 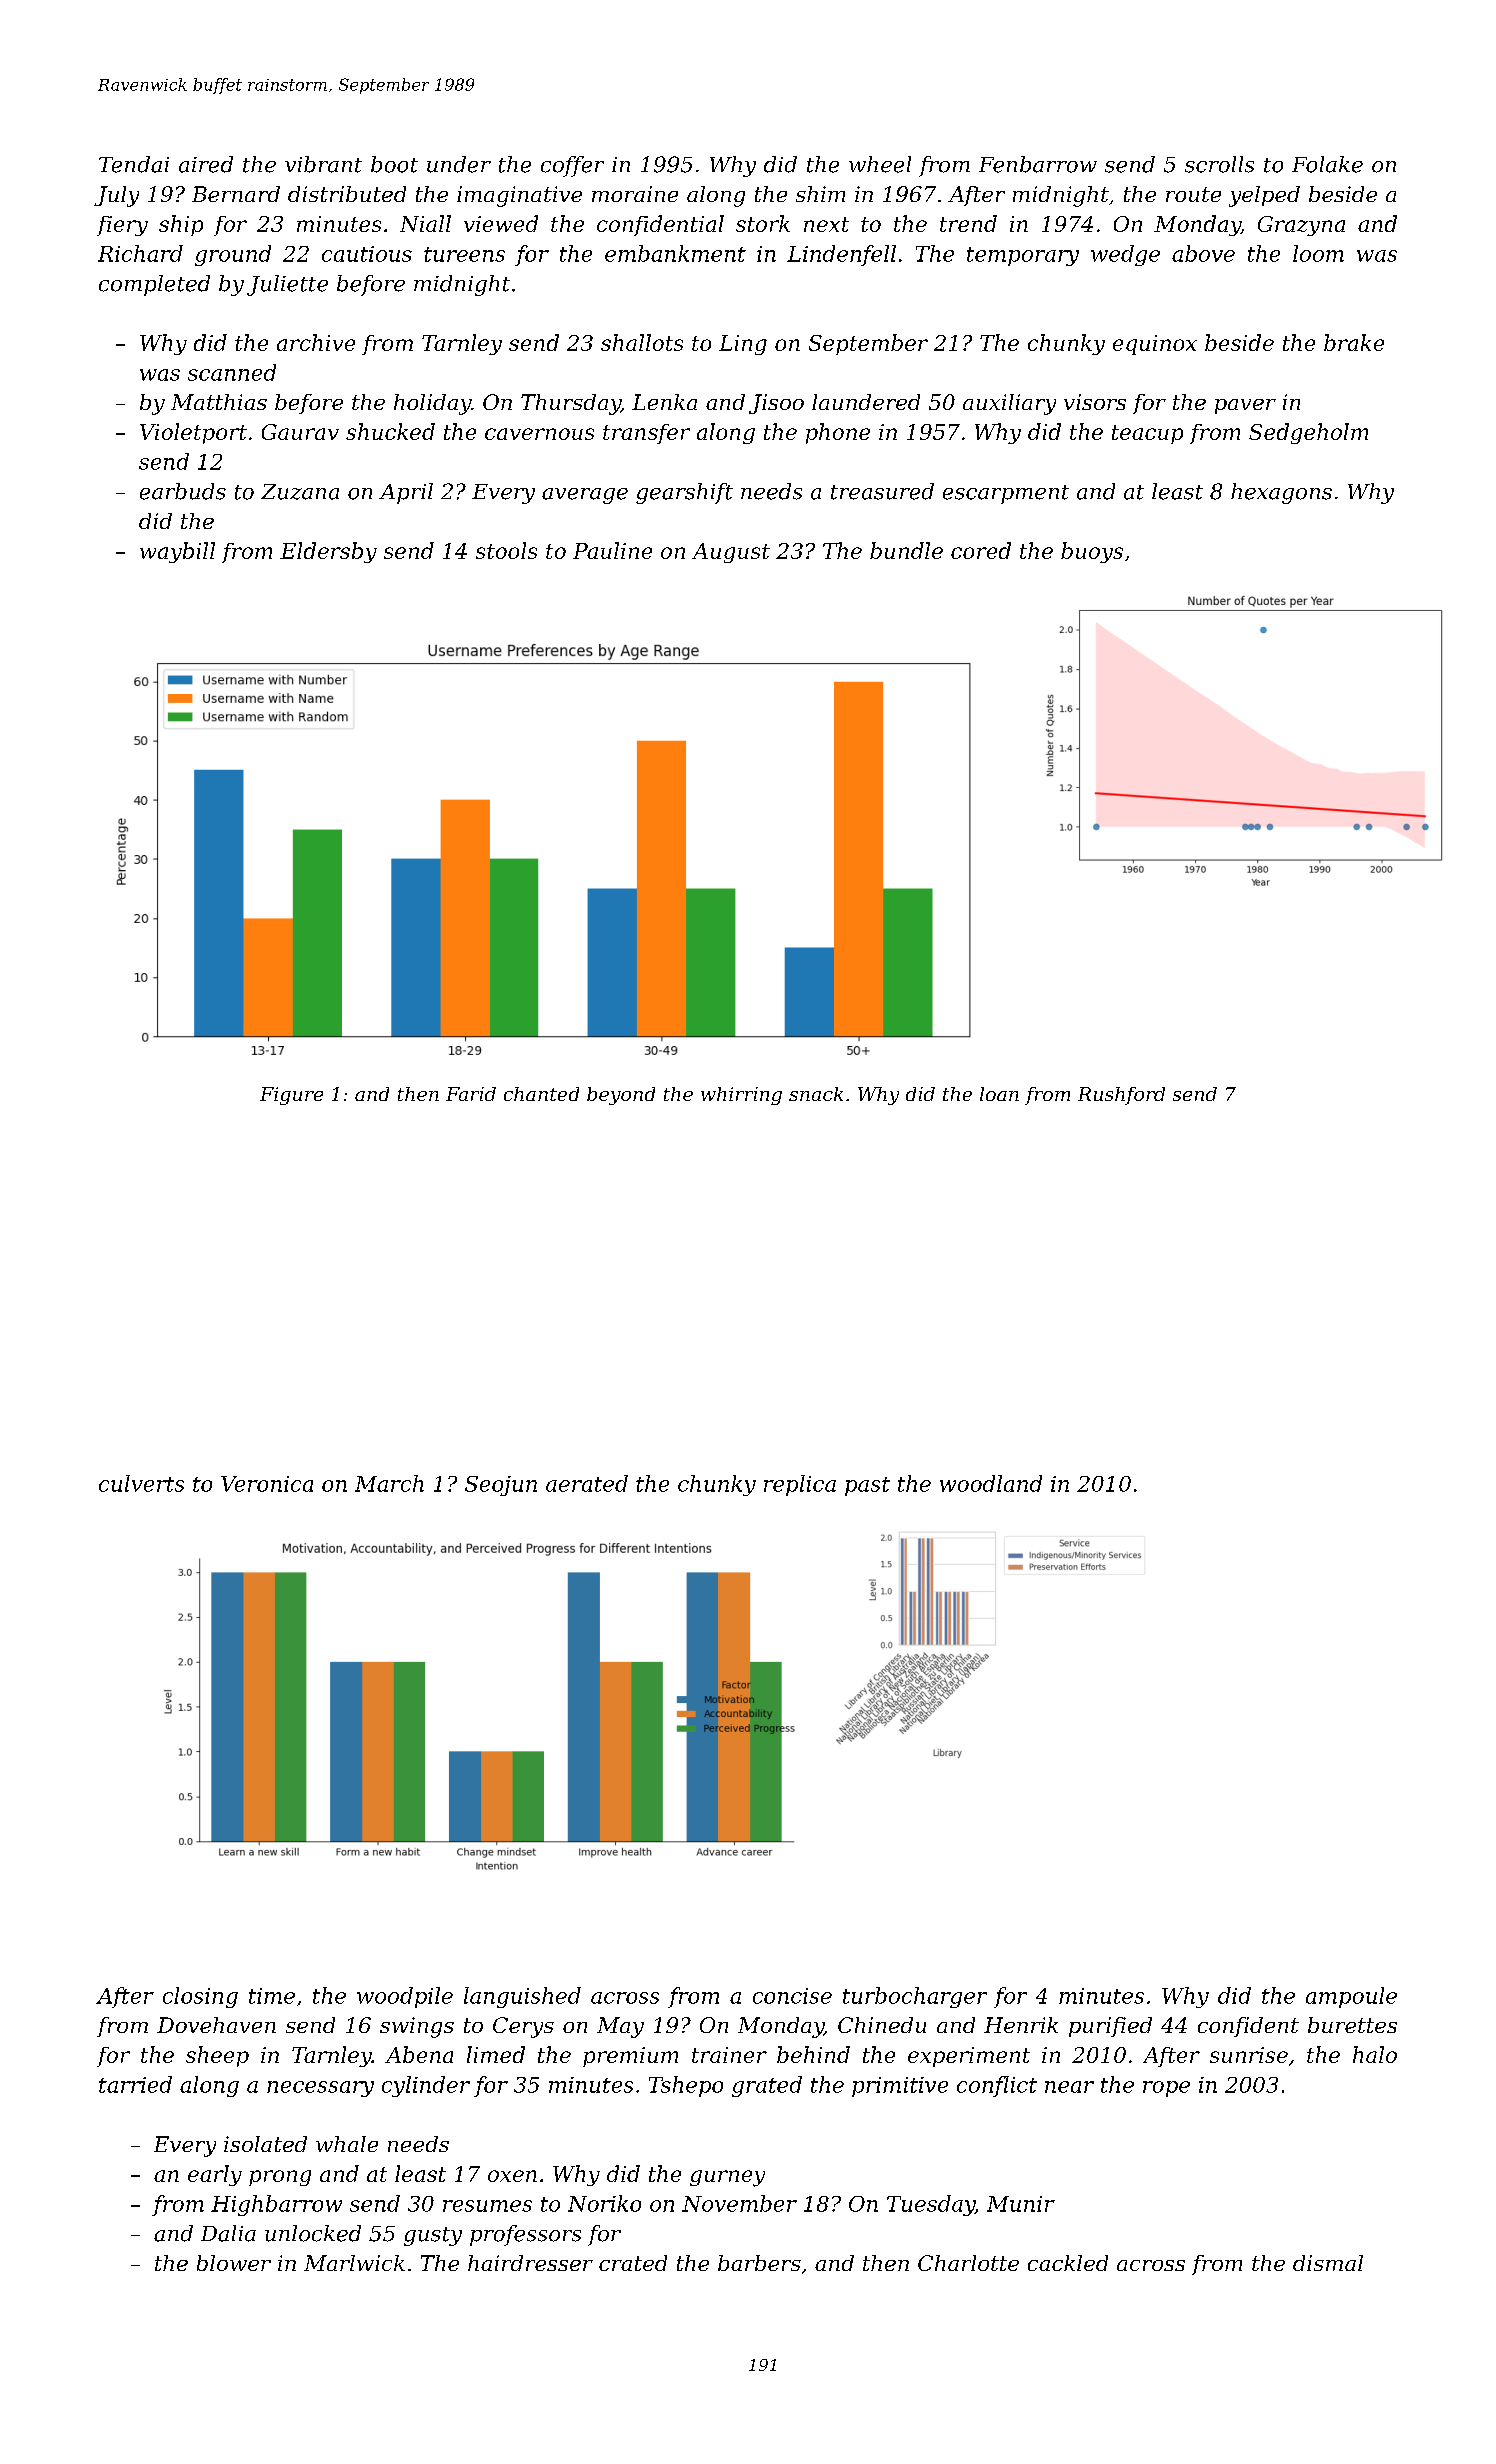 What do you see at coordinates (882, 491) in the screenshot?
I see `treasured` at bounding box center [882, 491].
